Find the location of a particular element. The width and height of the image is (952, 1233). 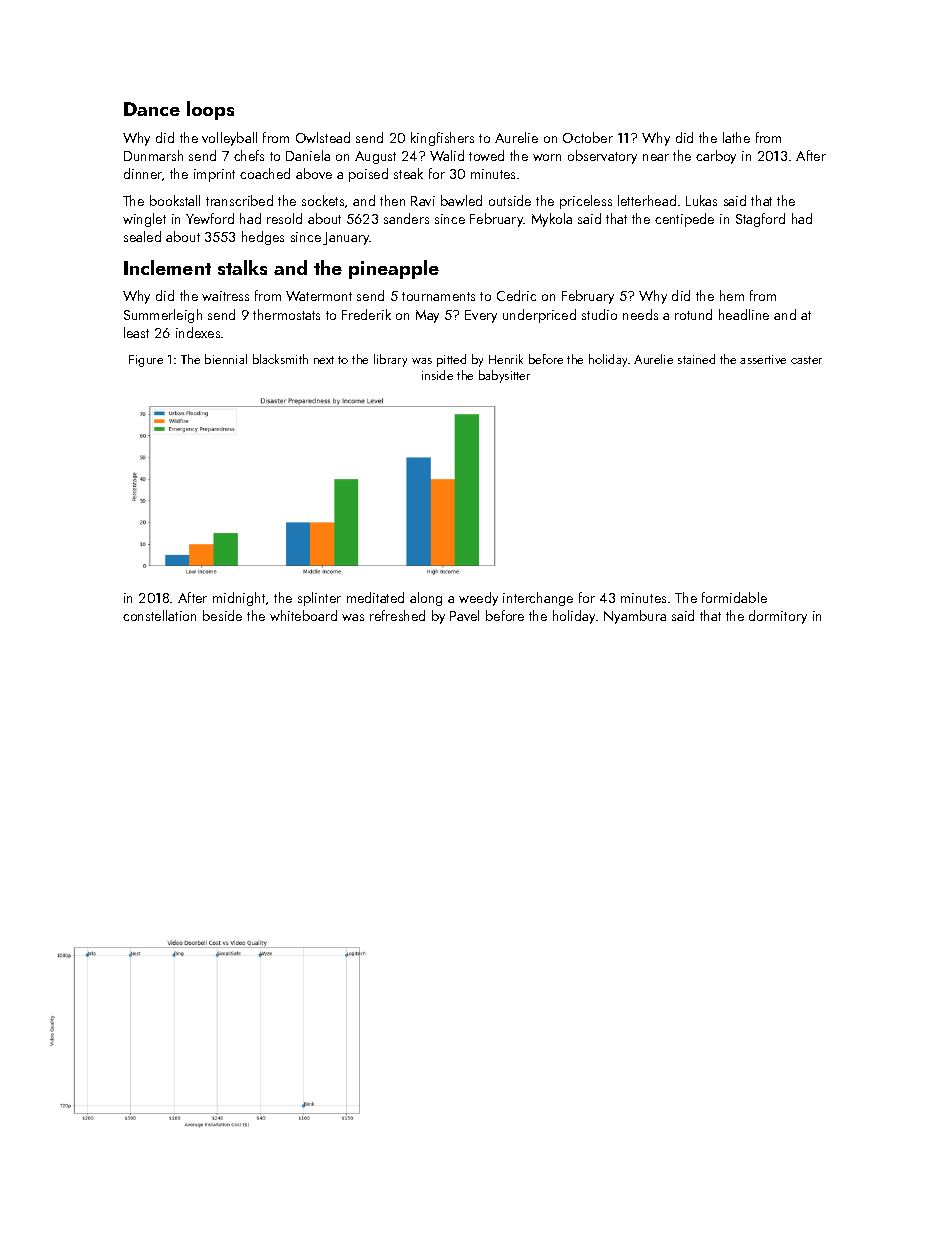

inside is located at coordinates (437, 375).
